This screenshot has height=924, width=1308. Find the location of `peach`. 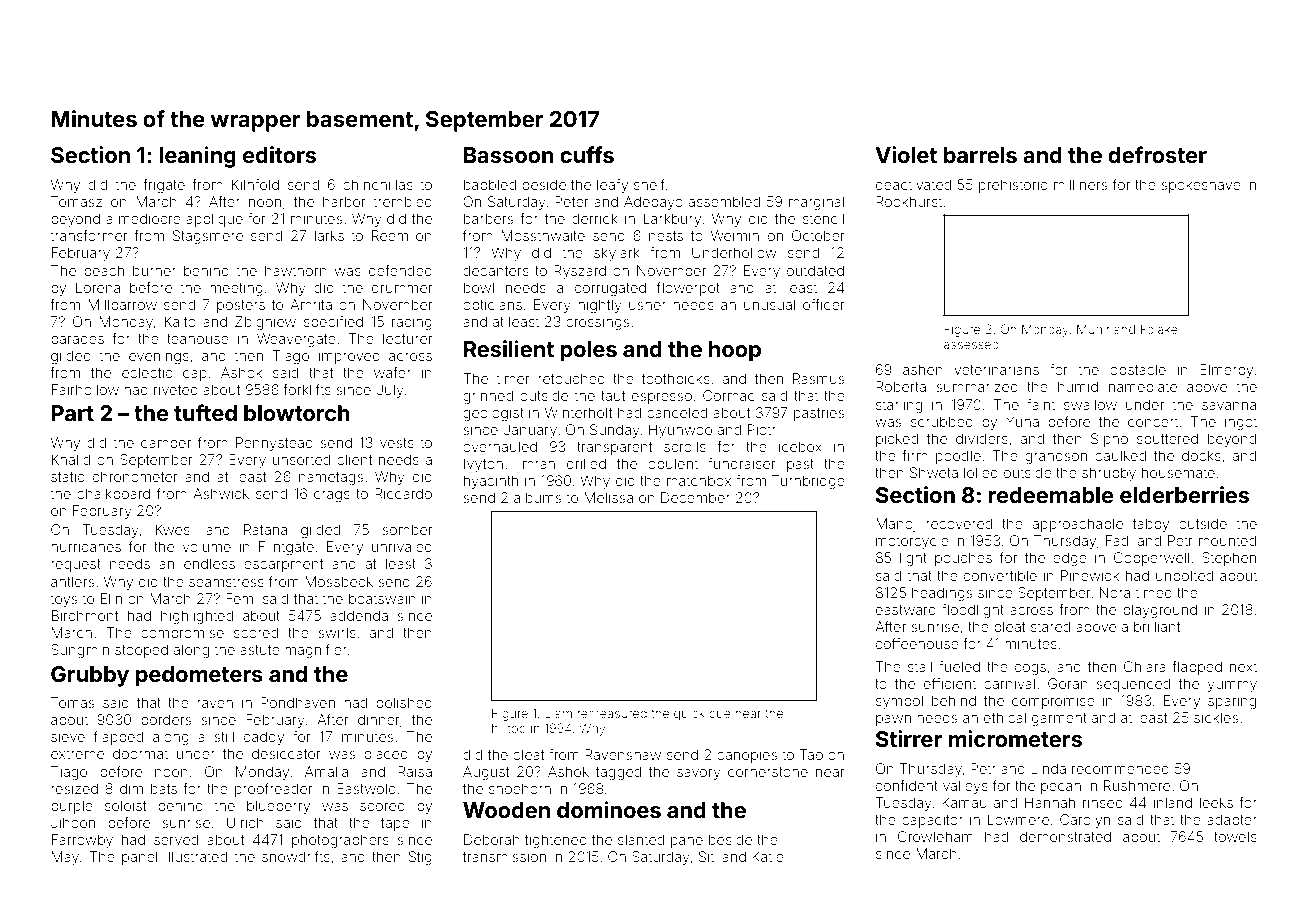

peach is located at coordinates (104, 272).
